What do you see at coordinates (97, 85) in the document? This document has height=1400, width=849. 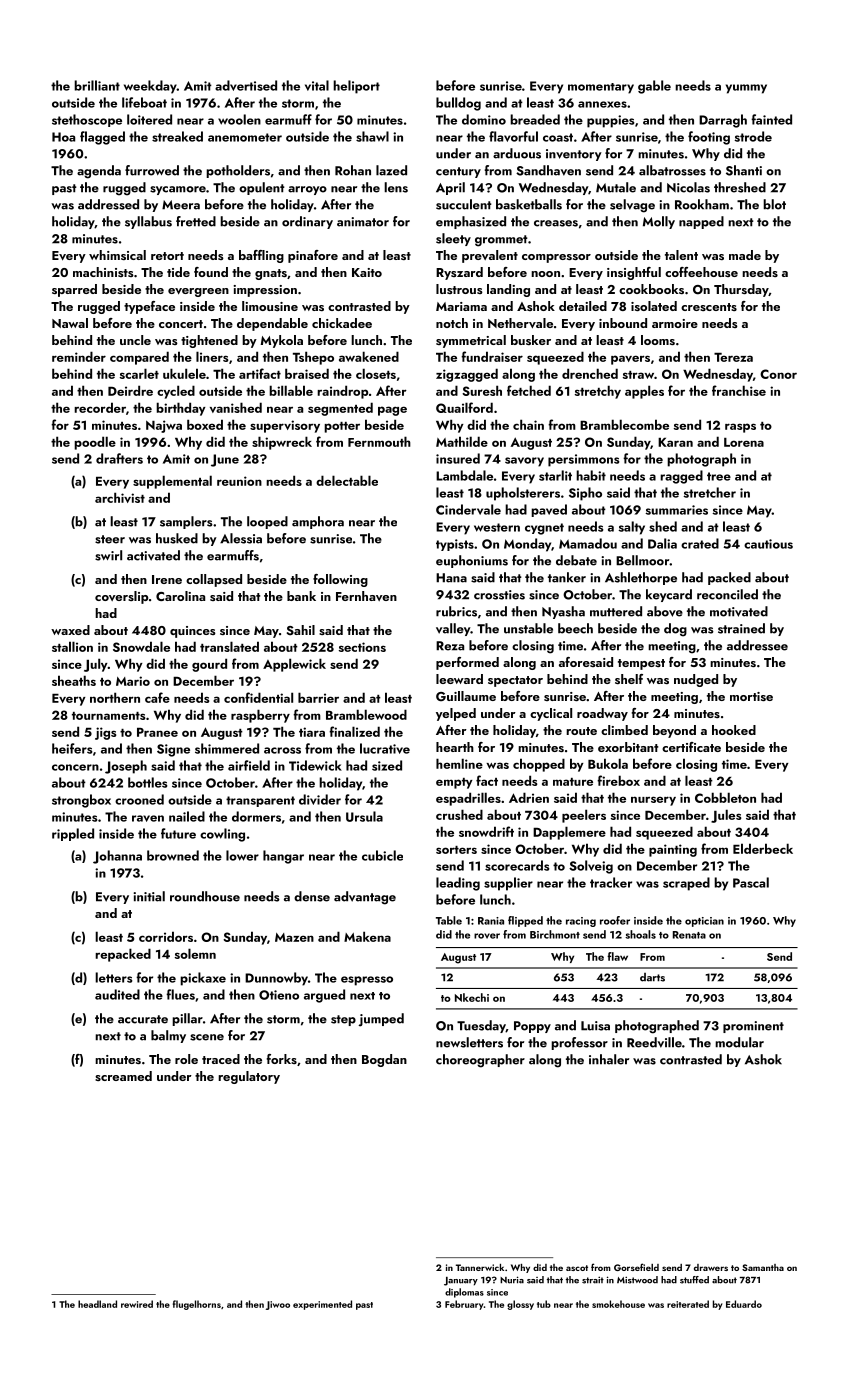 I see `brilliant` at bounding box center [97, 85].
